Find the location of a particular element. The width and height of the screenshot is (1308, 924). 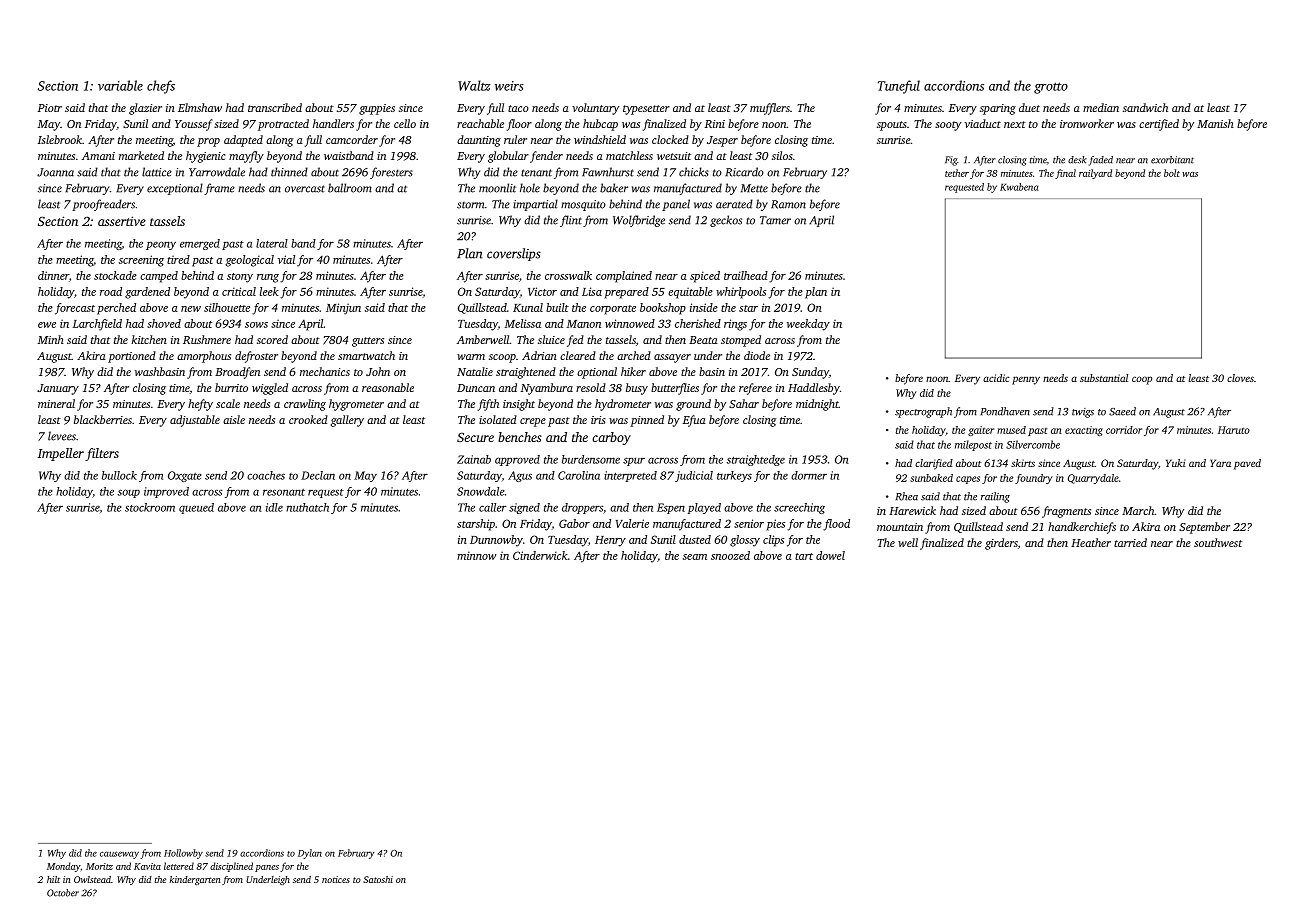

corridor is located at coordinates (1124, 430).
